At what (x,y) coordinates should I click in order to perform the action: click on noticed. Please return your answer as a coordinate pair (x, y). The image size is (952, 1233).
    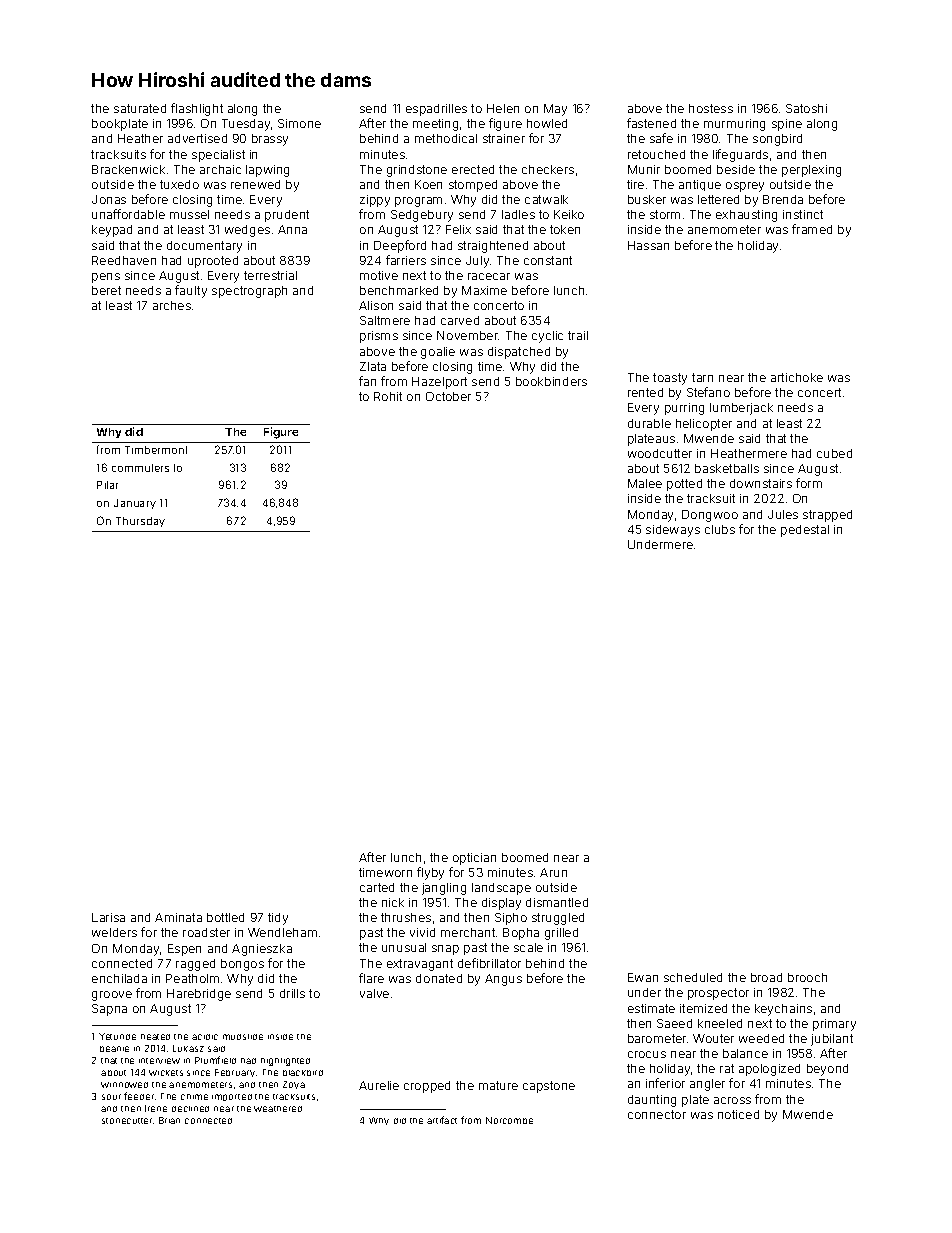
    Looking at the image, I should click on (738, 1114).
